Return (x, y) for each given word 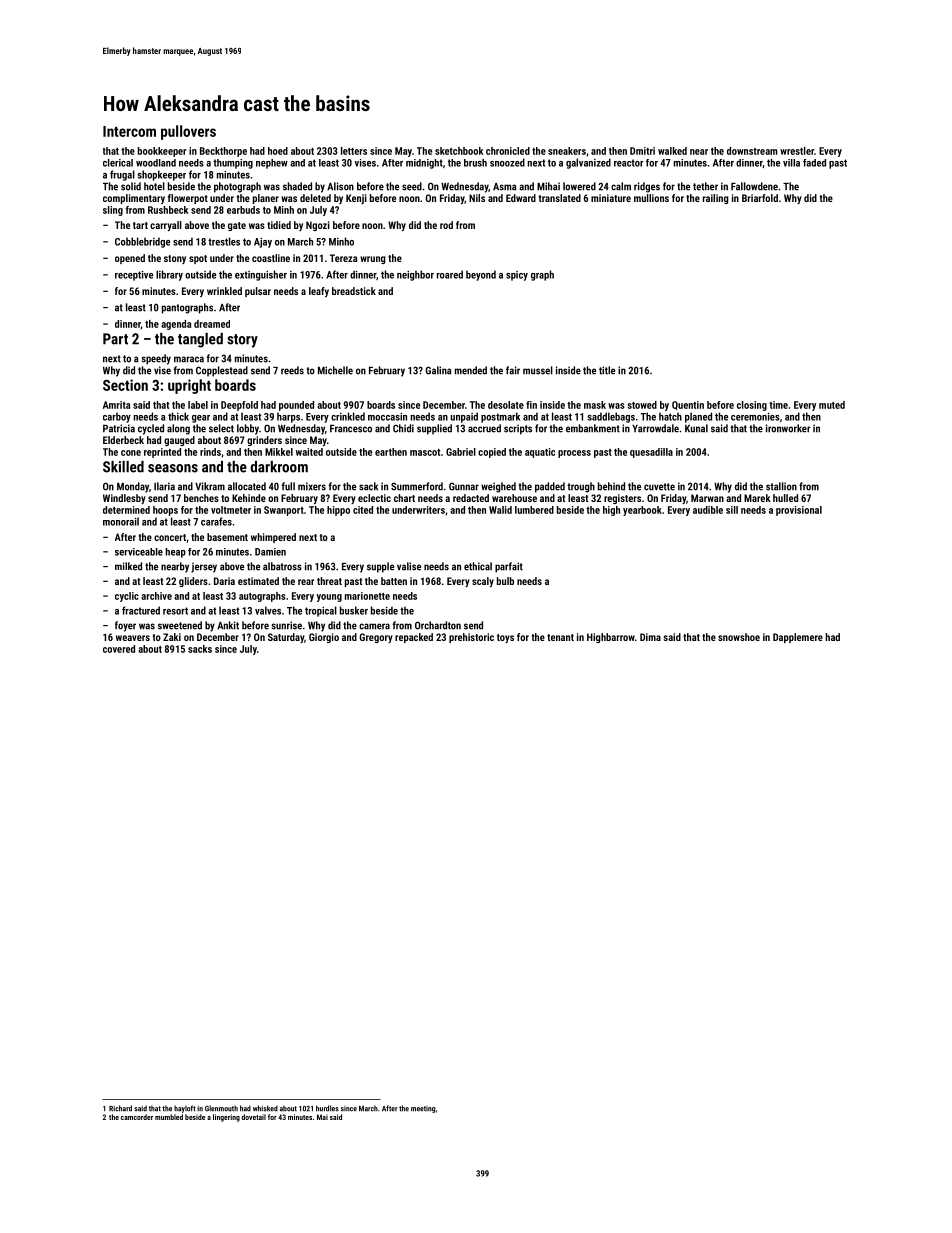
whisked (265, 1108)
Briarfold (760, 198)
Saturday (286, 638)
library (169, 275)
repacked (414, 638)
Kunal (696, 428)
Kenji (356, 199)
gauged (179, 441)
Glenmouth (221, 1108)
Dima (650, 637)
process (574, 454)
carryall (166, 226)
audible (708, 510)
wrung (373, 260)
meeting (423, 1109)
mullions (651, 198)
